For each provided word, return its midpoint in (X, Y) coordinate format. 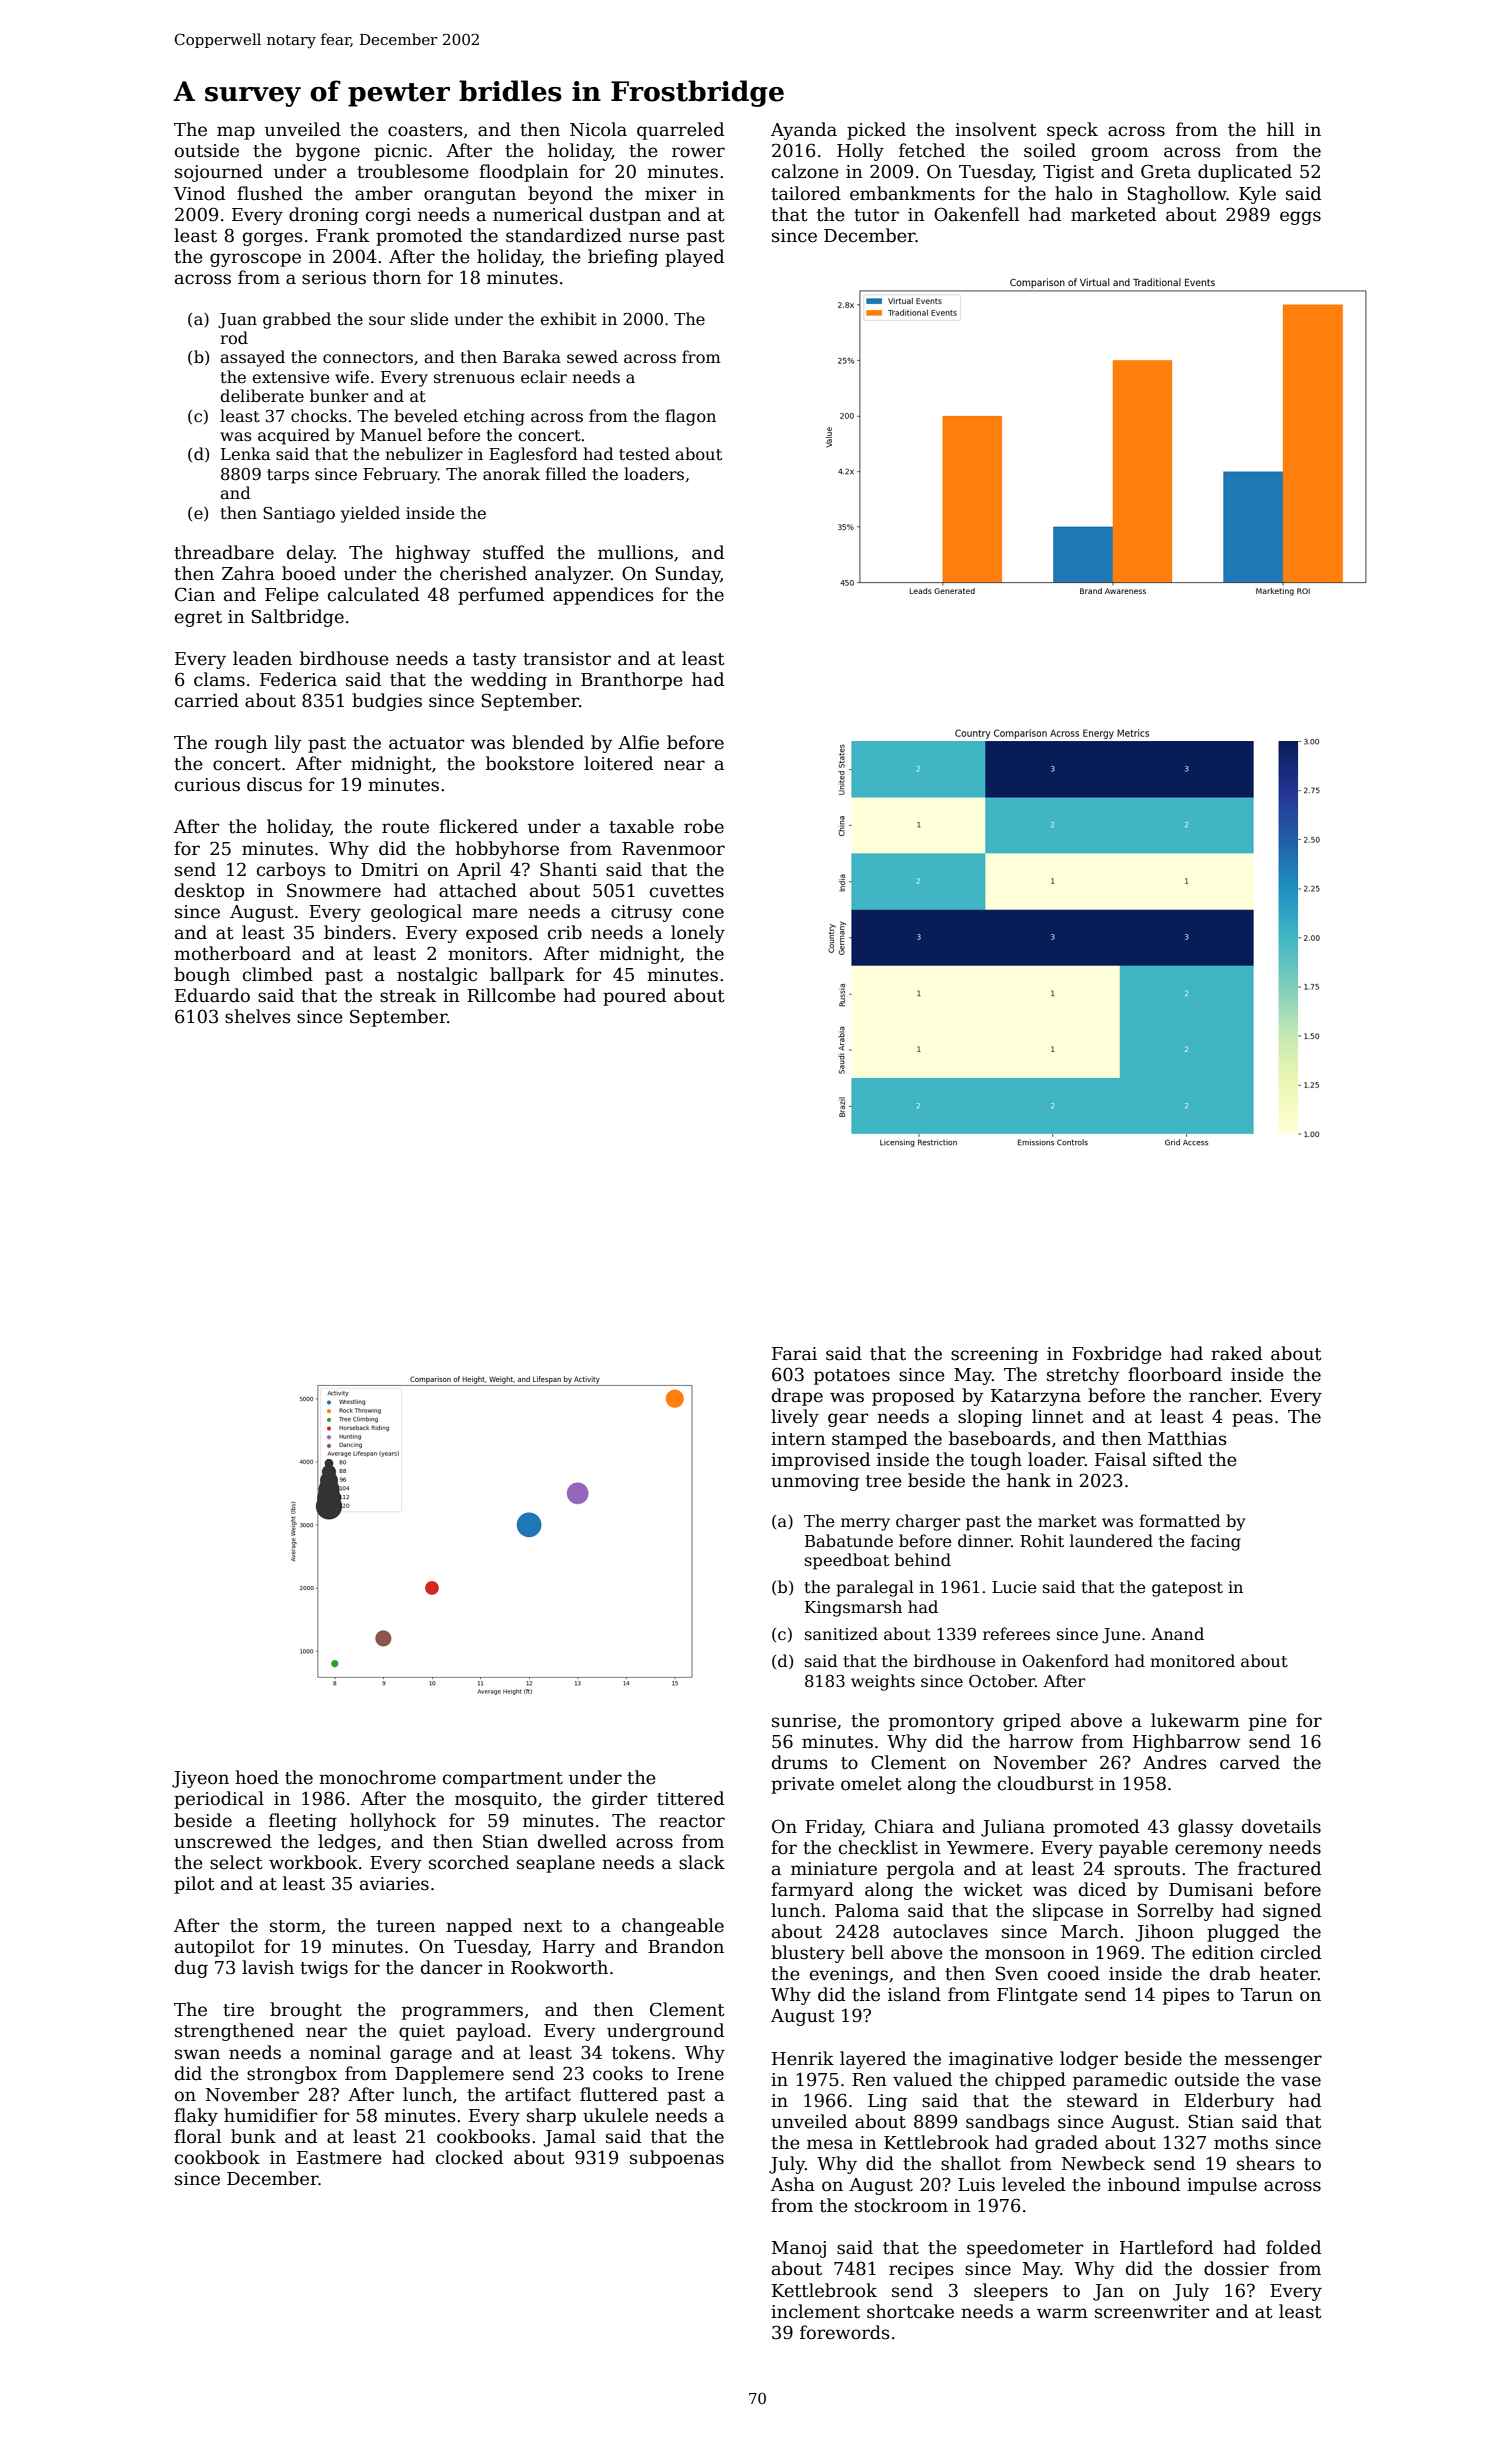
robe (704, 826)
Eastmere (339, 2158)
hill (1280, 129)
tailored (806, 193)
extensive (290, 377)
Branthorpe (632, 681)
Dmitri (390, 870)
